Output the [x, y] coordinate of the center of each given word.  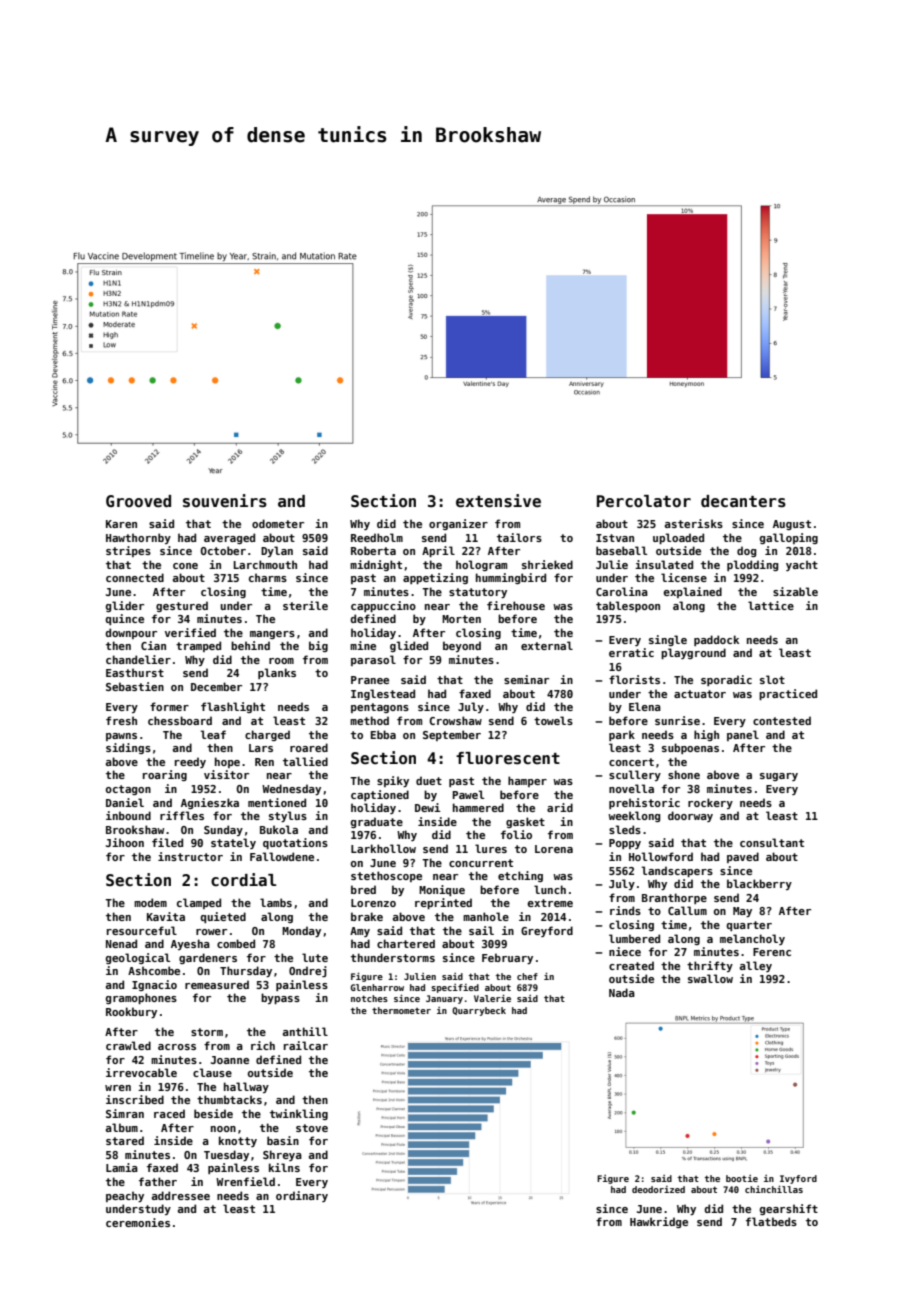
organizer [458, 524]
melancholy [752, 939]
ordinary [302, 1196]
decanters [743, 501]
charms [268, 577]
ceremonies [138, 1222]
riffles [182, 815]
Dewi [428, 807]
